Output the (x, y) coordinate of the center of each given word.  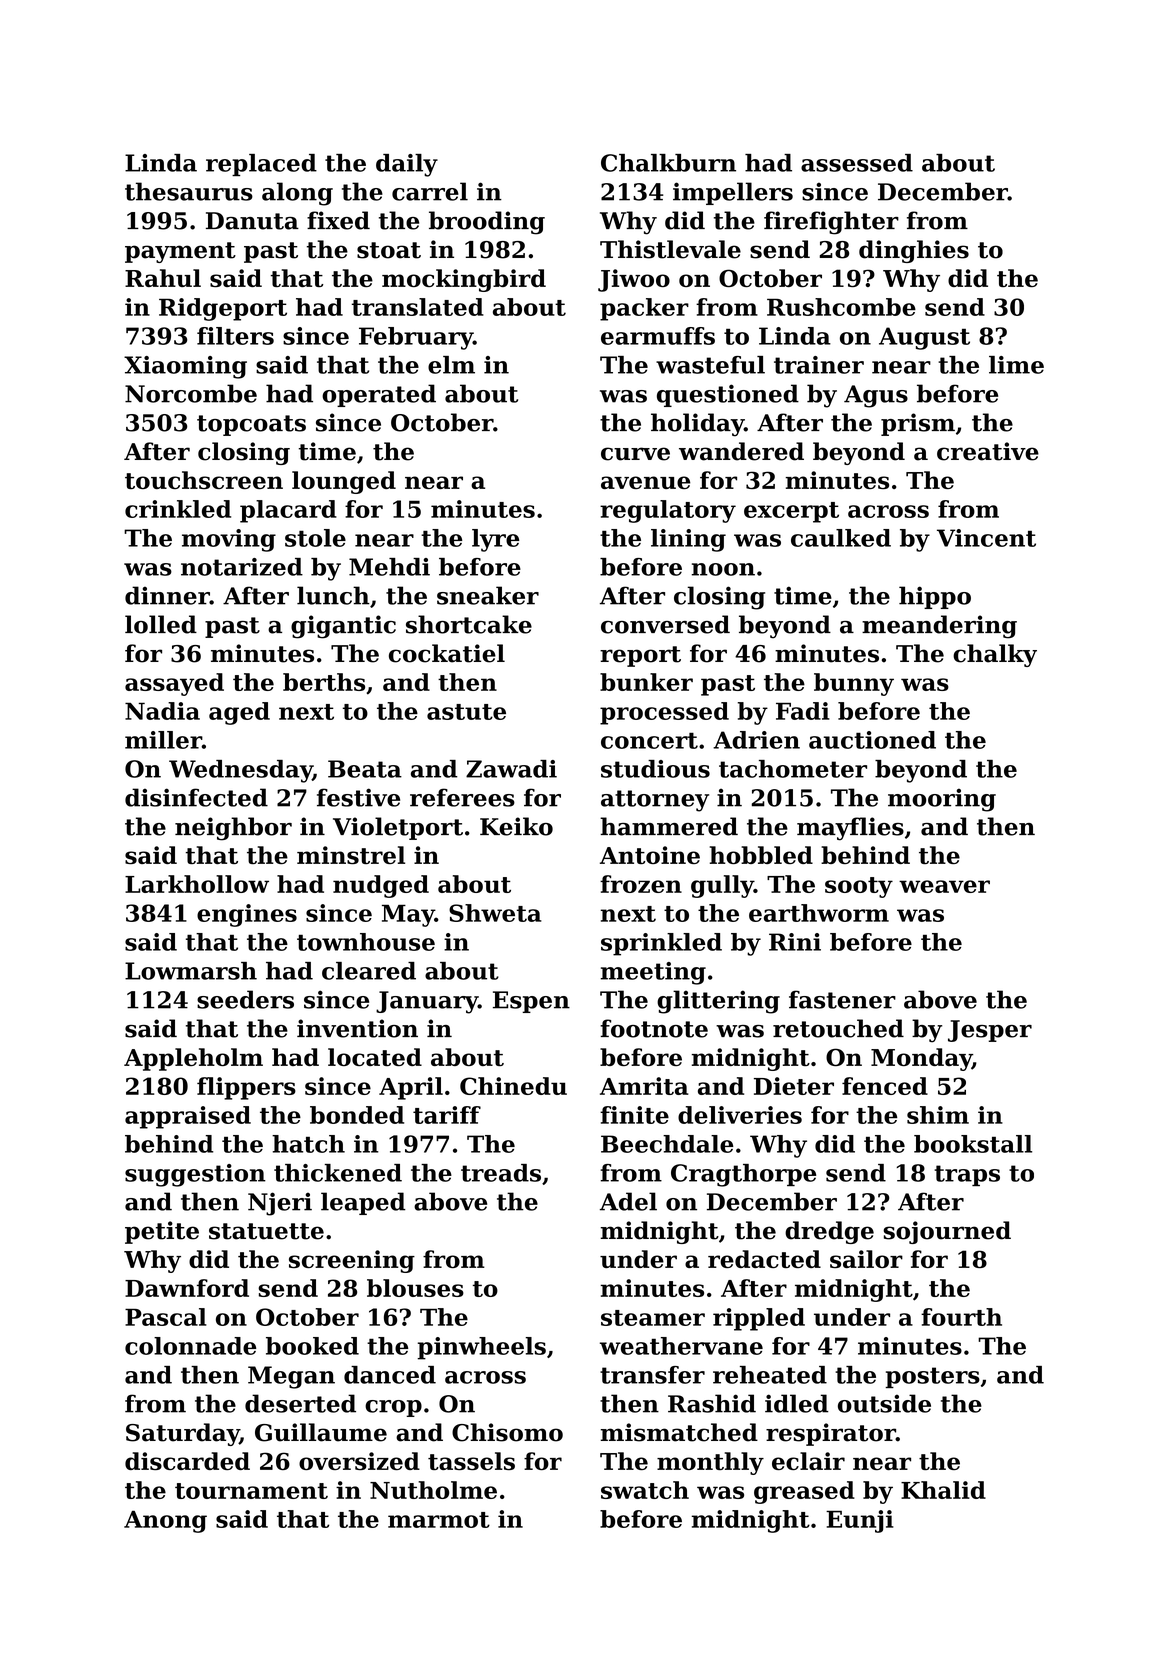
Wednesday (241, 771)
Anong (165, 1522)
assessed (857, 163)
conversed (665, 624)
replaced (261, 165)
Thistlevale (670, 249)
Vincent (986, 538)
